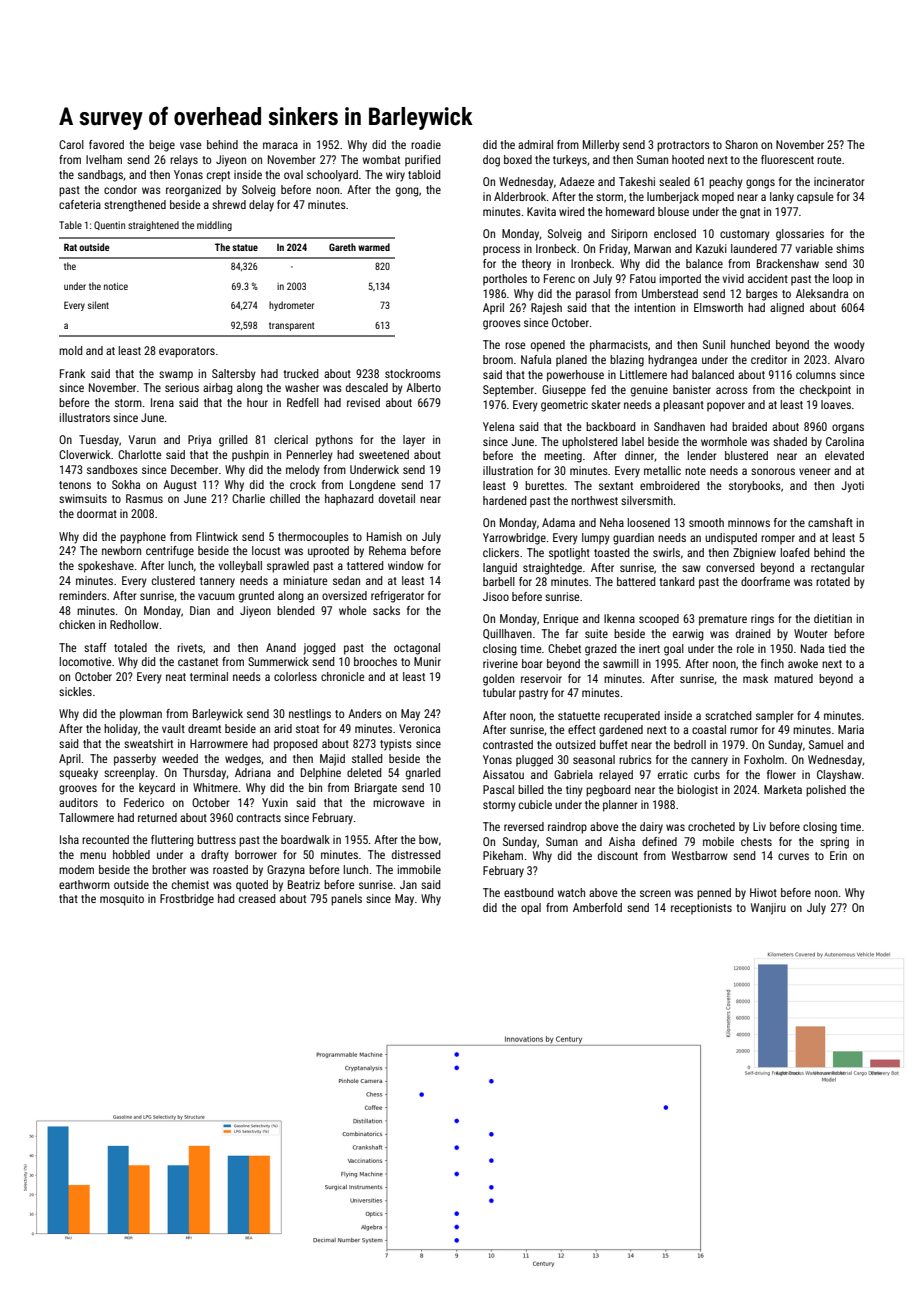  I want to click on Kavita, so click(541, 211).
